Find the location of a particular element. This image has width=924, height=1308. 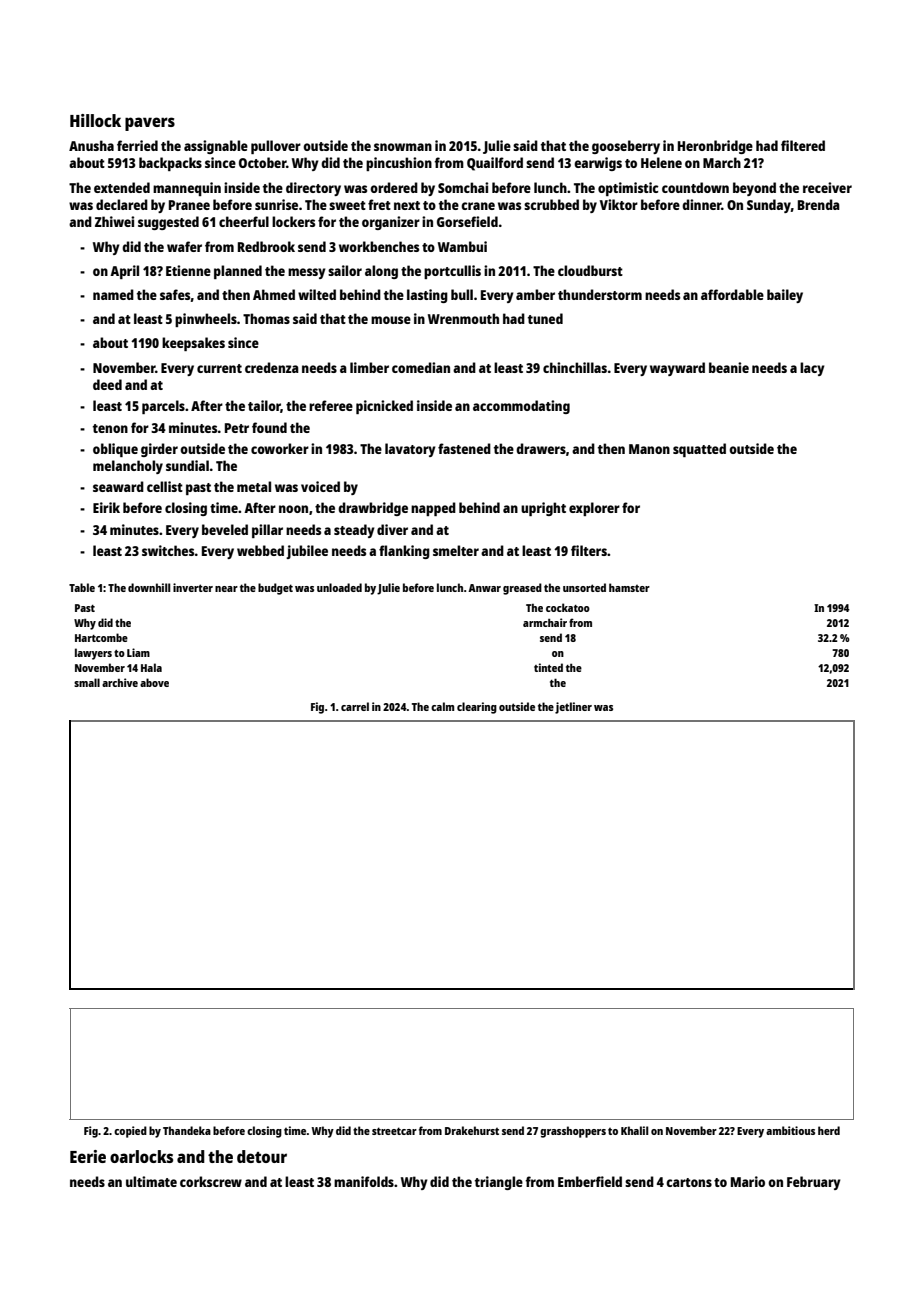

calm is located at coordinates (442, 706).
